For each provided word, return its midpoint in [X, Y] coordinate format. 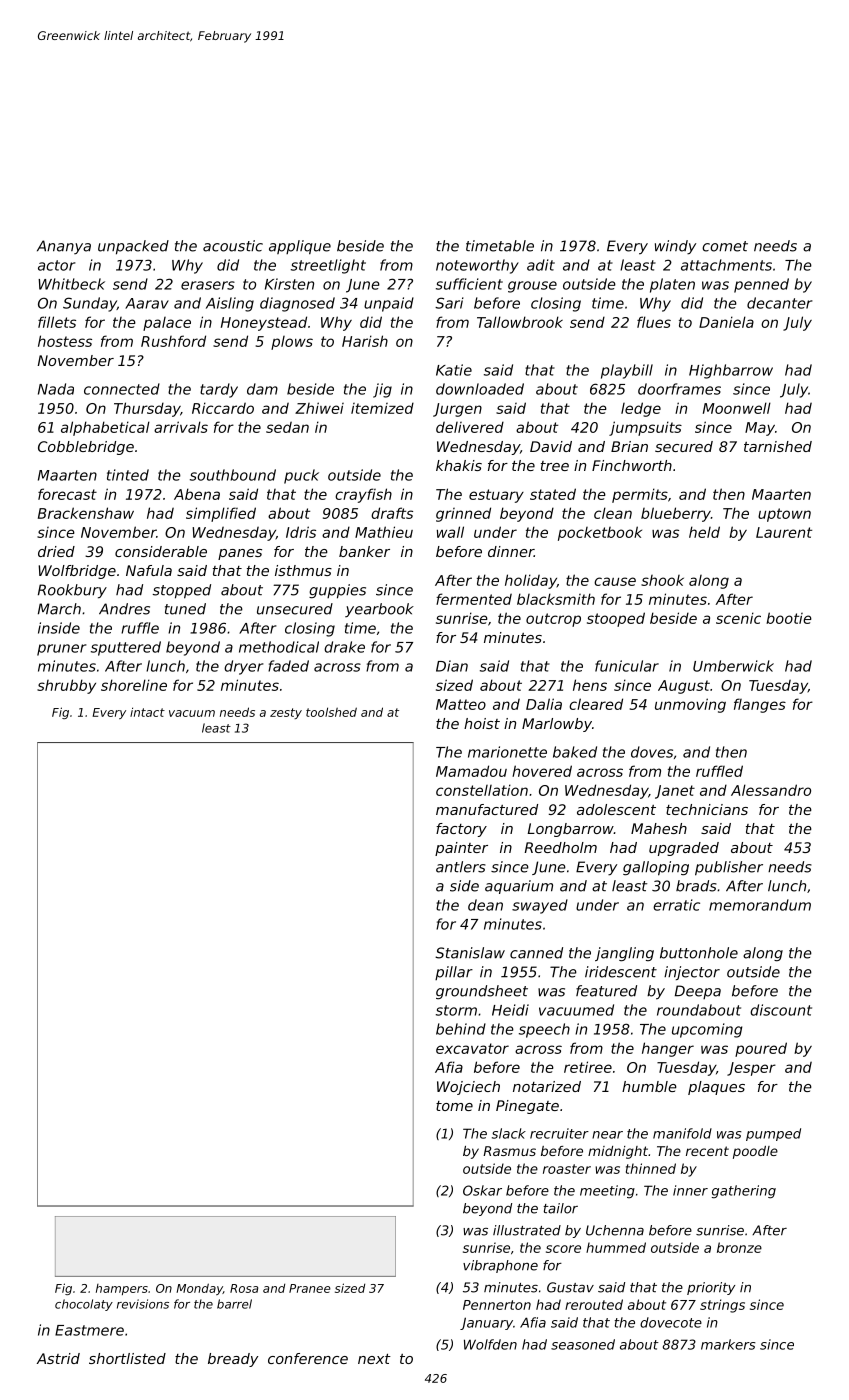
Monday [199, 1289]
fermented [474, 599]
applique [300, 247]
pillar [454, 973]
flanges [760, 705]
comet [725, 246]
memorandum [760, 905]
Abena [197, 494]
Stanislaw [470, 953]
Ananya [64, 247]
